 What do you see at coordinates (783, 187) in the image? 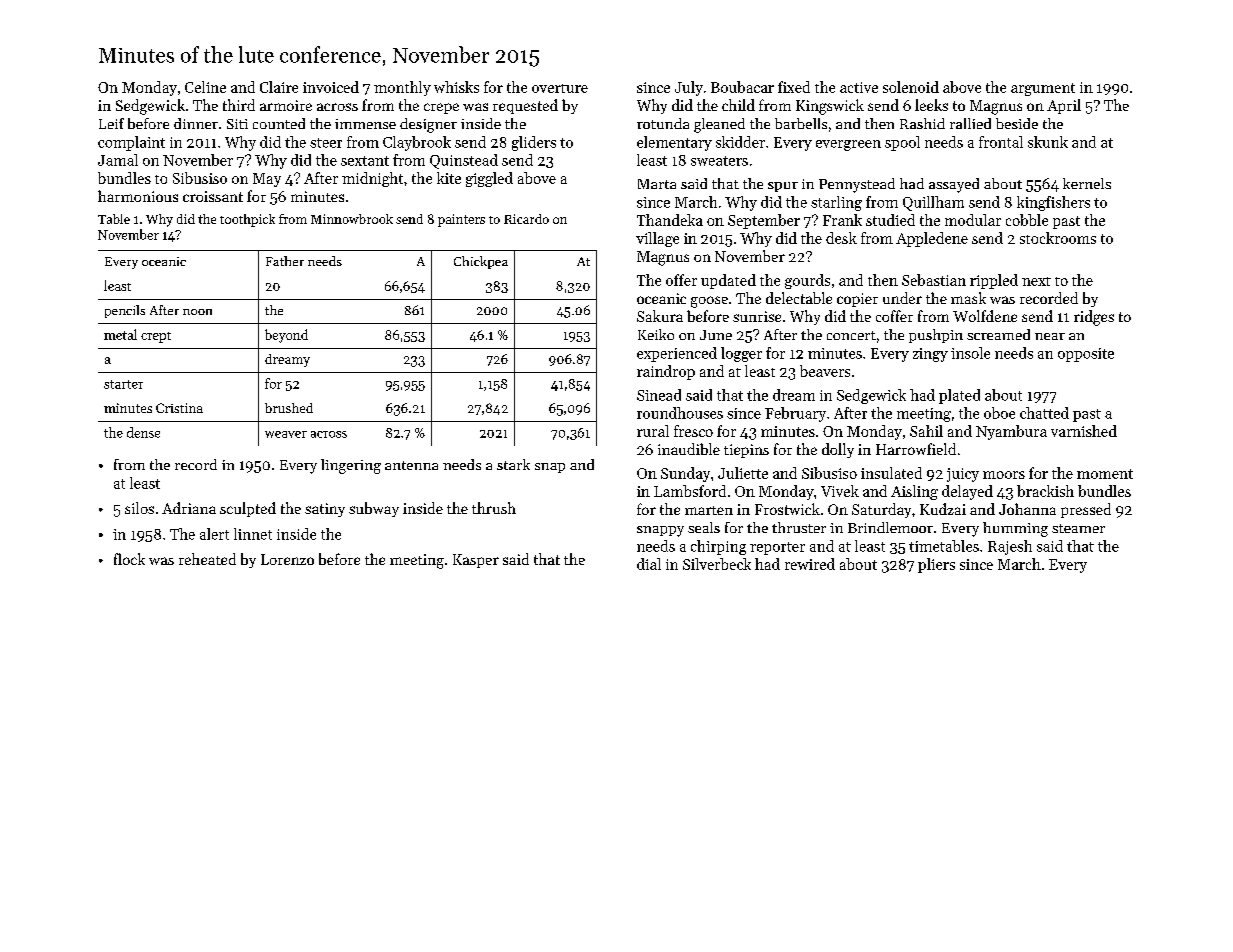
I see `spur` at bounding box center [783, 187].
